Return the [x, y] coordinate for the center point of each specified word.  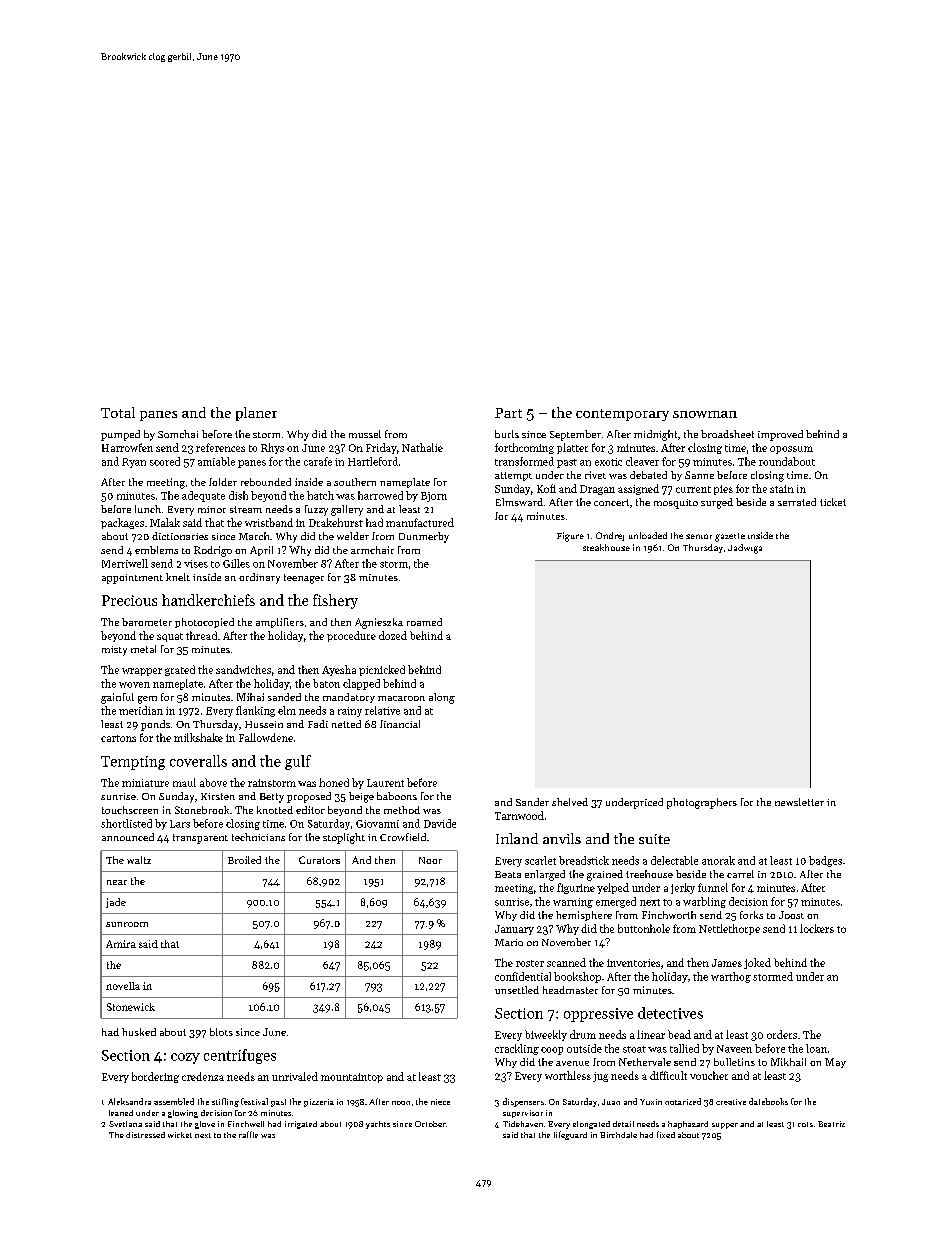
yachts [378, 1125]
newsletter [799, 802]
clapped [361, 684]
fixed [666, 1134]
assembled [174, 1101]
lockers [817, 928]
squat [170, 637]
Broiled [244, 860]
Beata [508, 874]
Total [118, 412]
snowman [705, 414]
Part [508, 413]
